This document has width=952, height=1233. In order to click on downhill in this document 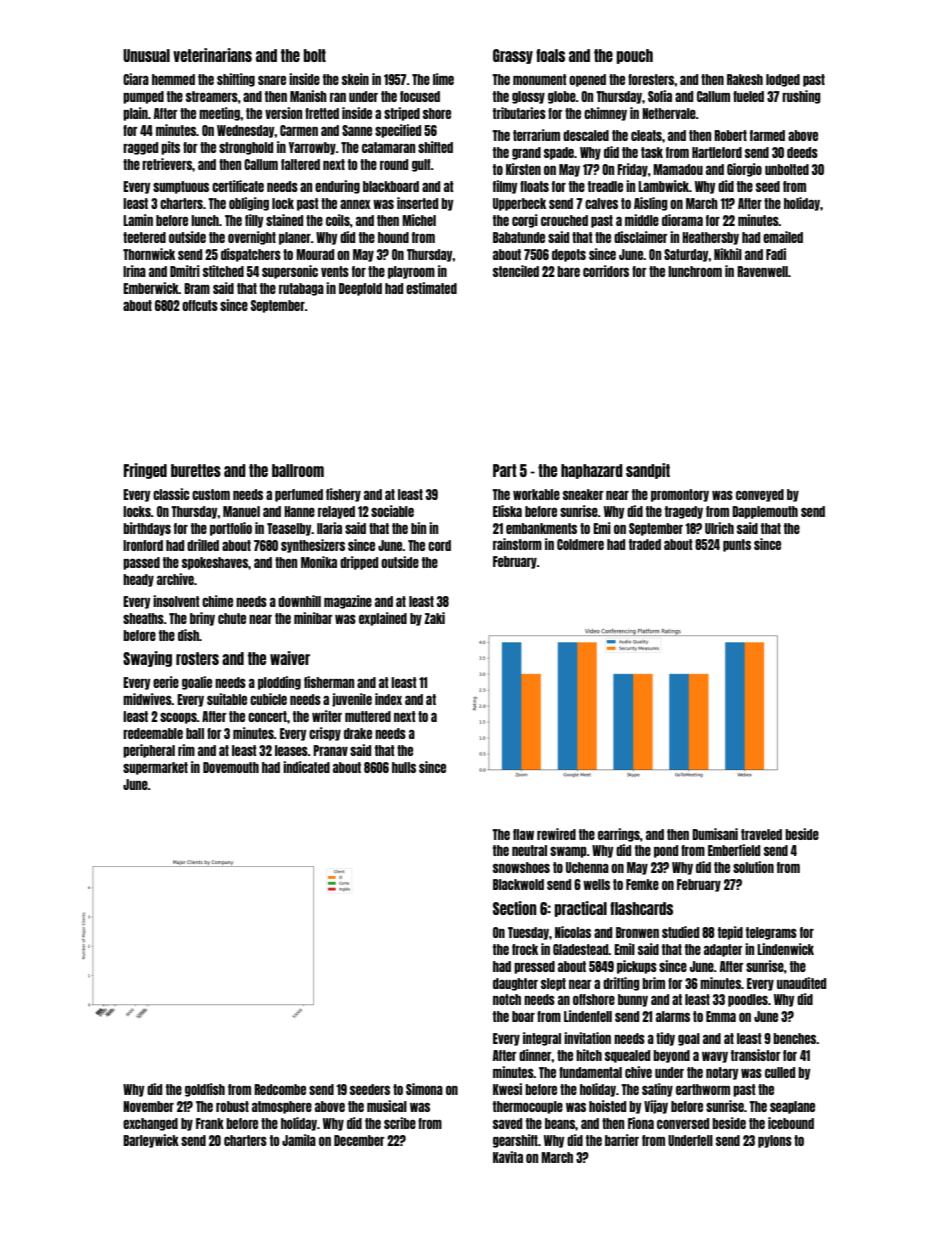, I will do `click(299, 601)`.
